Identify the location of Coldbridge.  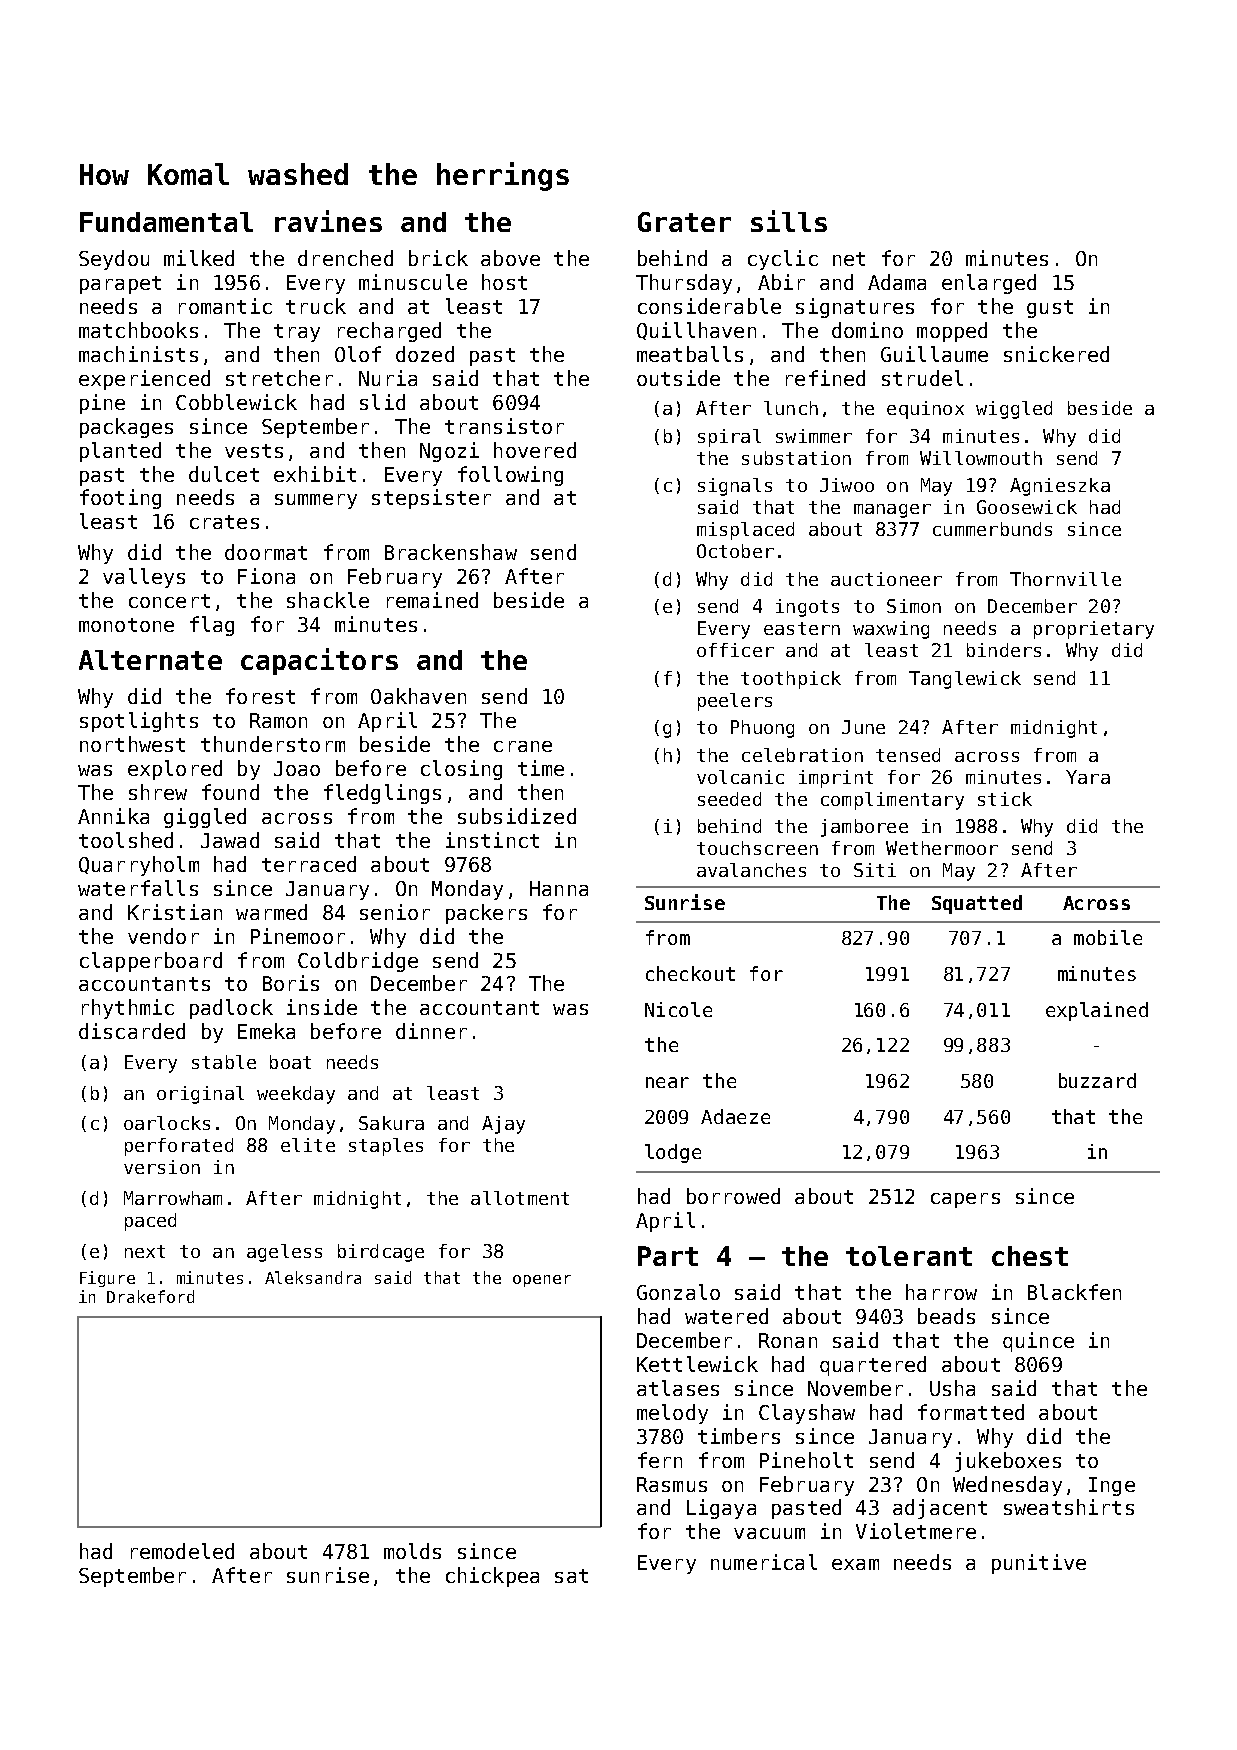
(358, 962).
